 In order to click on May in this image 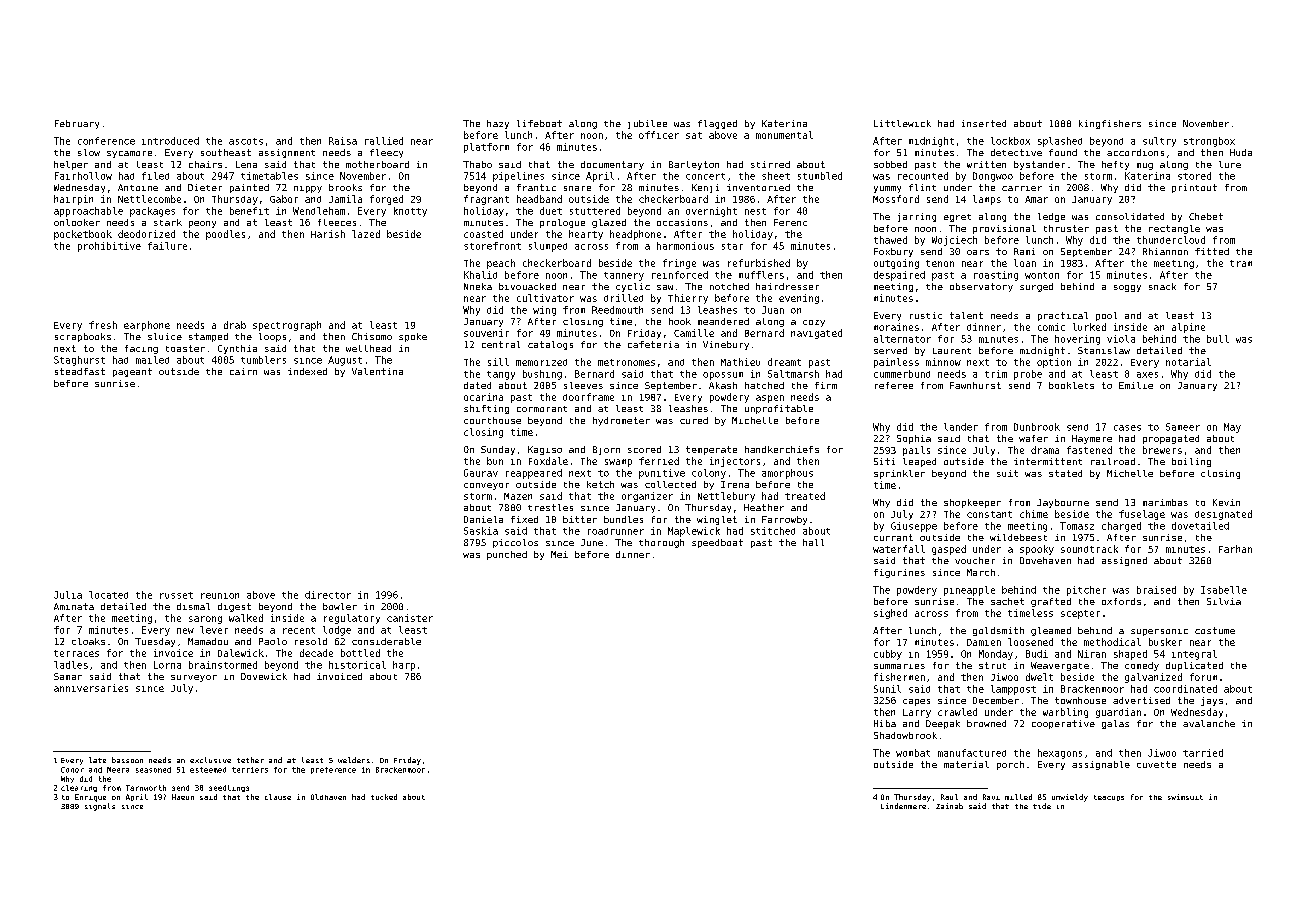, I will do `click(1232, 428)`.
